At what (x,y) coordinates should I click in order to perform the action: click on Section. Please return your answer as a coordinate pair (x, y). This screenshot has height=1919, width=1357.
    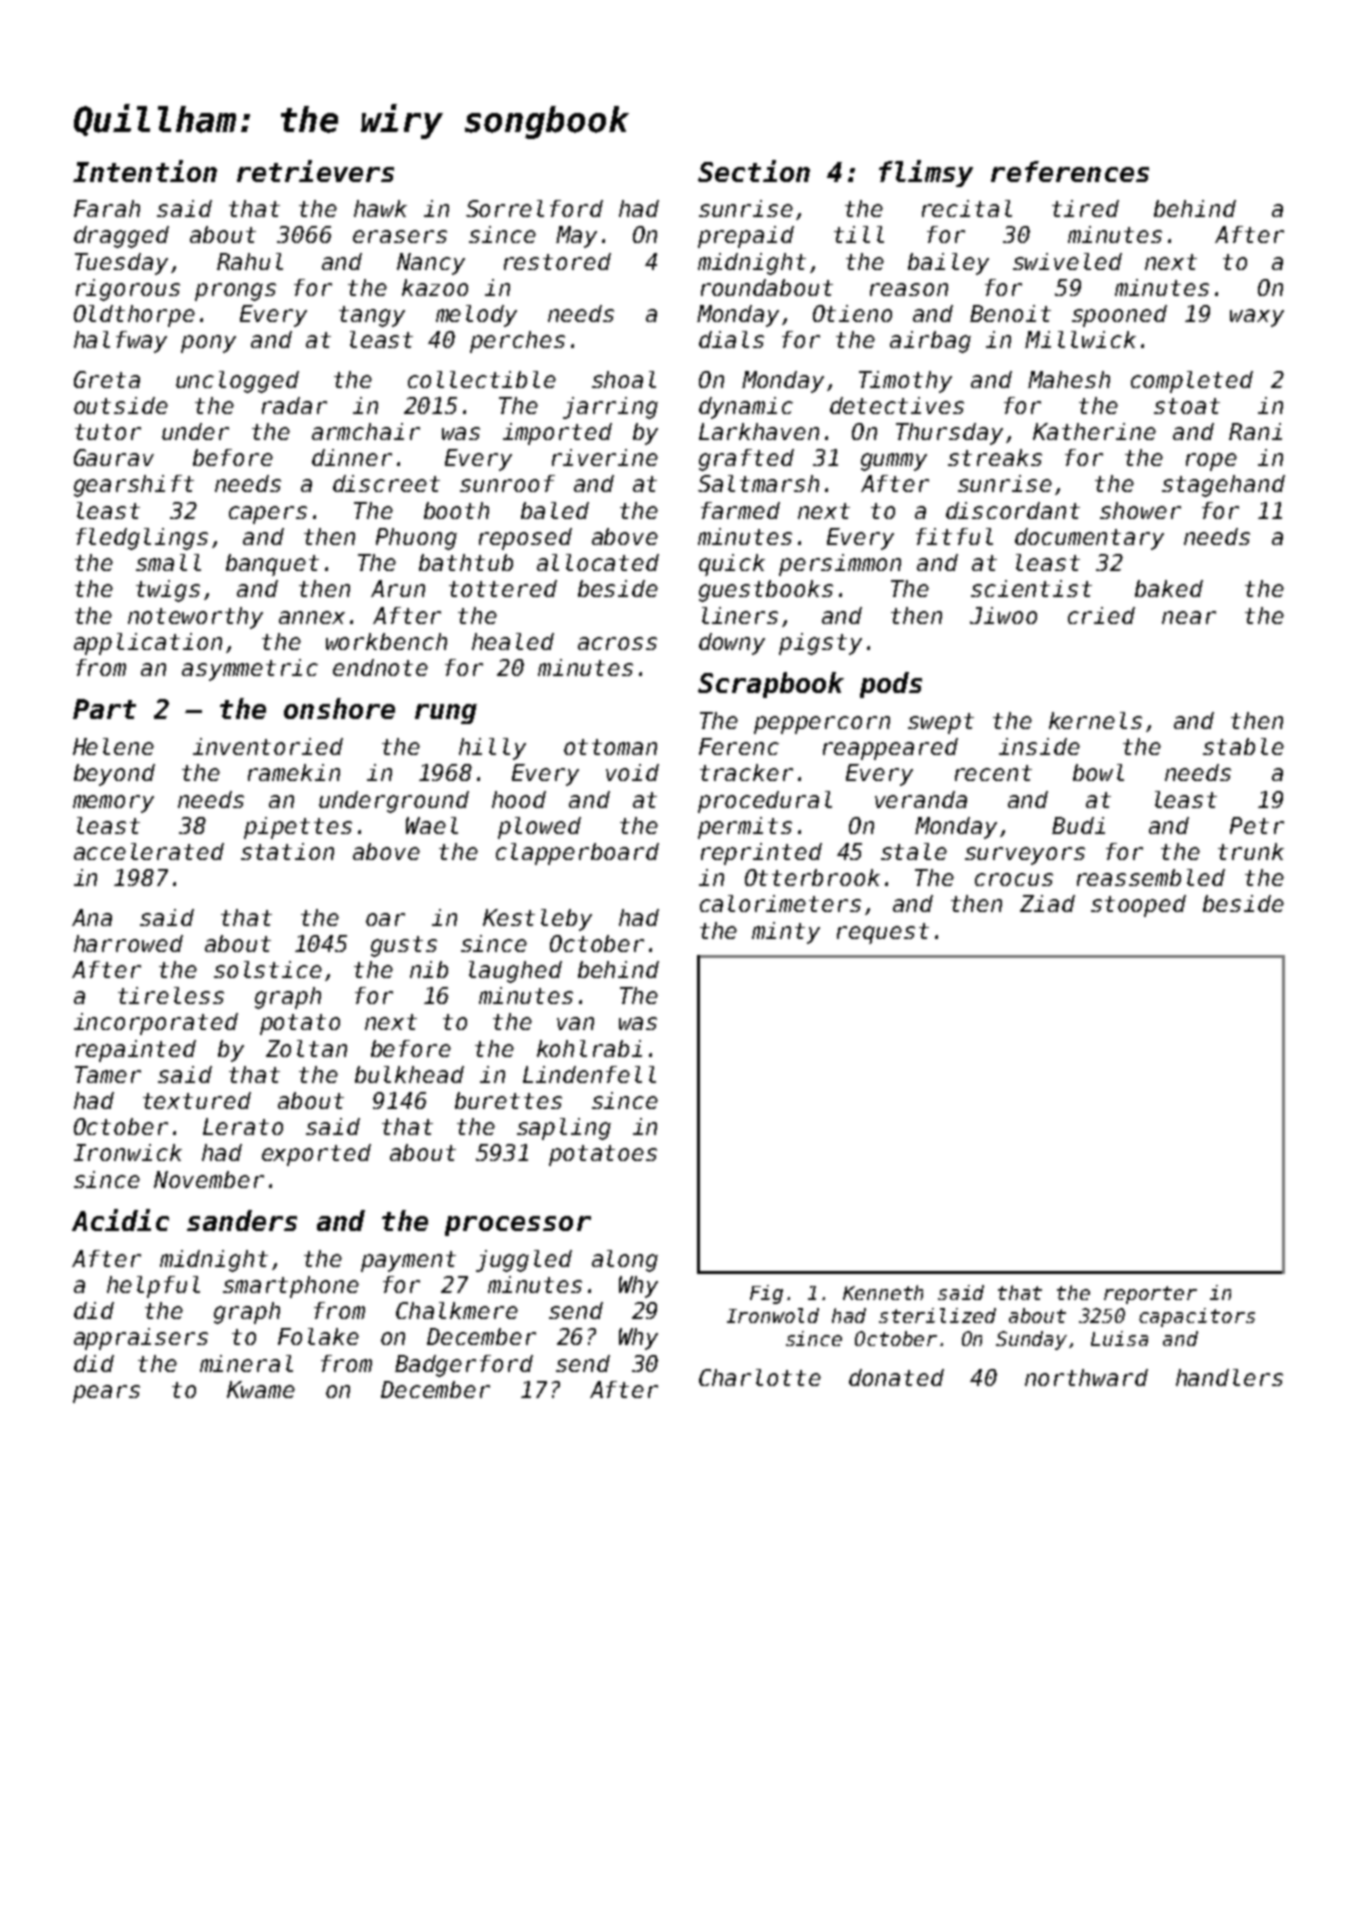
    Looking at the image, I should click on (754, 171).
